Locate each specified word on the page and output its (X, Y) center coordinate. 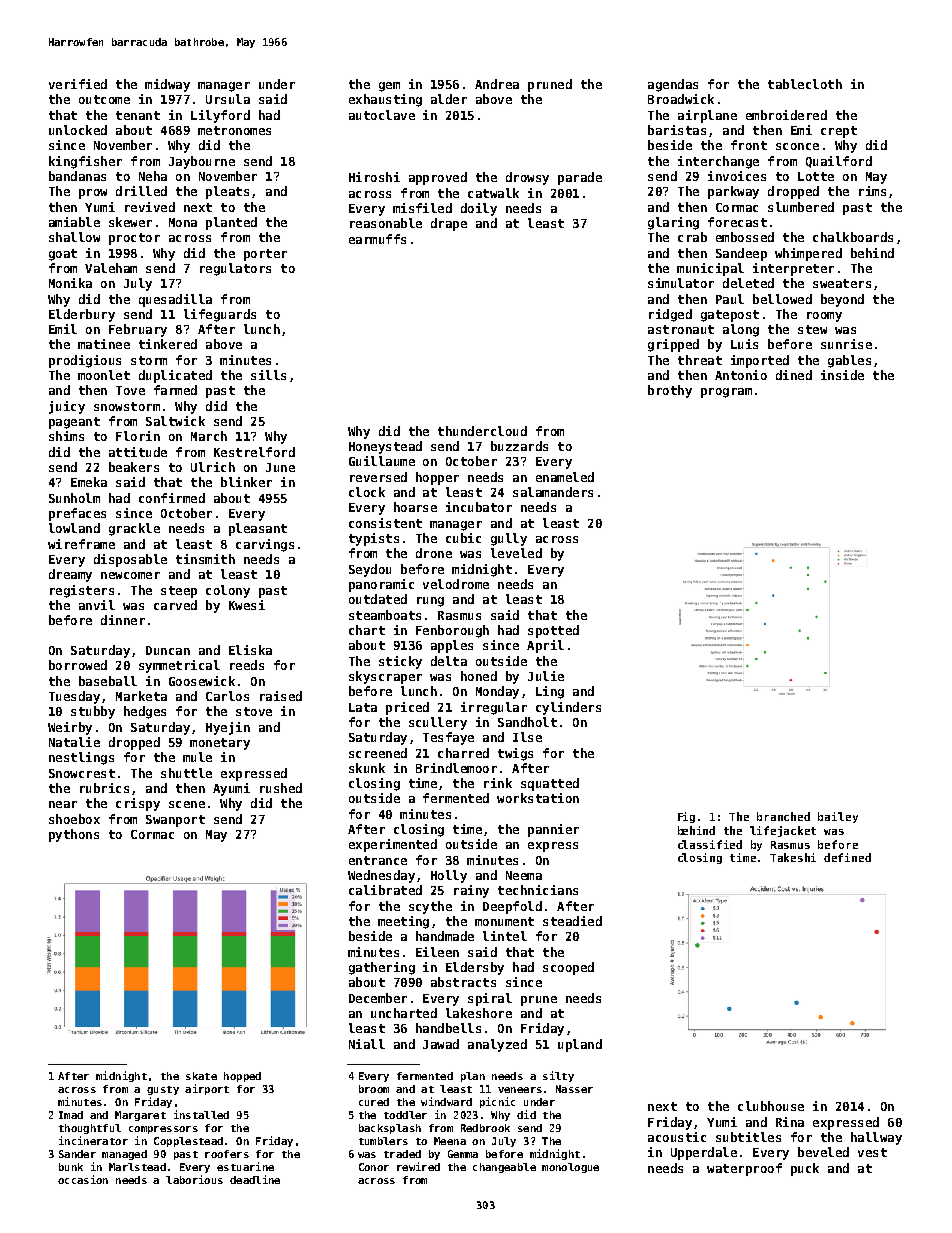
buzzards (519, 446)
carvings (265, 545)
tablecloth (805, 84)
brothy (670, 391)
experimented (393, 845)
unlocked (78, 130)
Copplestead (188, 1142)
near (63, 804)
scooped (568, 968)
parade (580, 178)
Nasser (574, 1089)
